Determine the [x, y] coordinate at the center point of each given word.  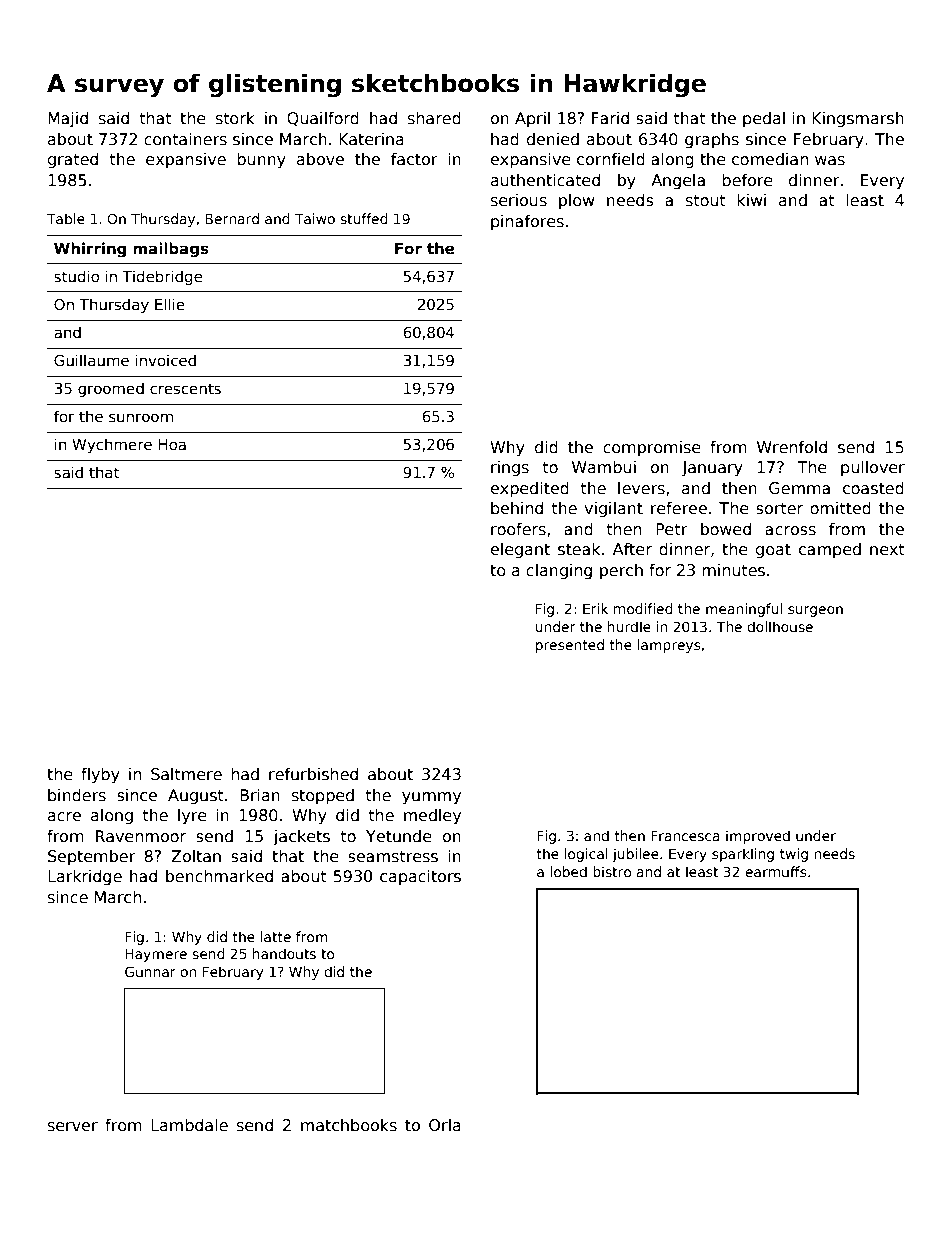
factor [414, 159]
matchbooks [349, 1125]
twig [794, 855]
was [830, 160]
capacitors [420, 877]
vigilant [613, 509]
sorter [779, 509]
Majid [68, 119]
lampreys [669, 646]
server [73, 1126]
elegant [520, 550]
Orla [445, 1125]
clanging [559, 571]
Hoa [172, 444]
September [92, 857]
